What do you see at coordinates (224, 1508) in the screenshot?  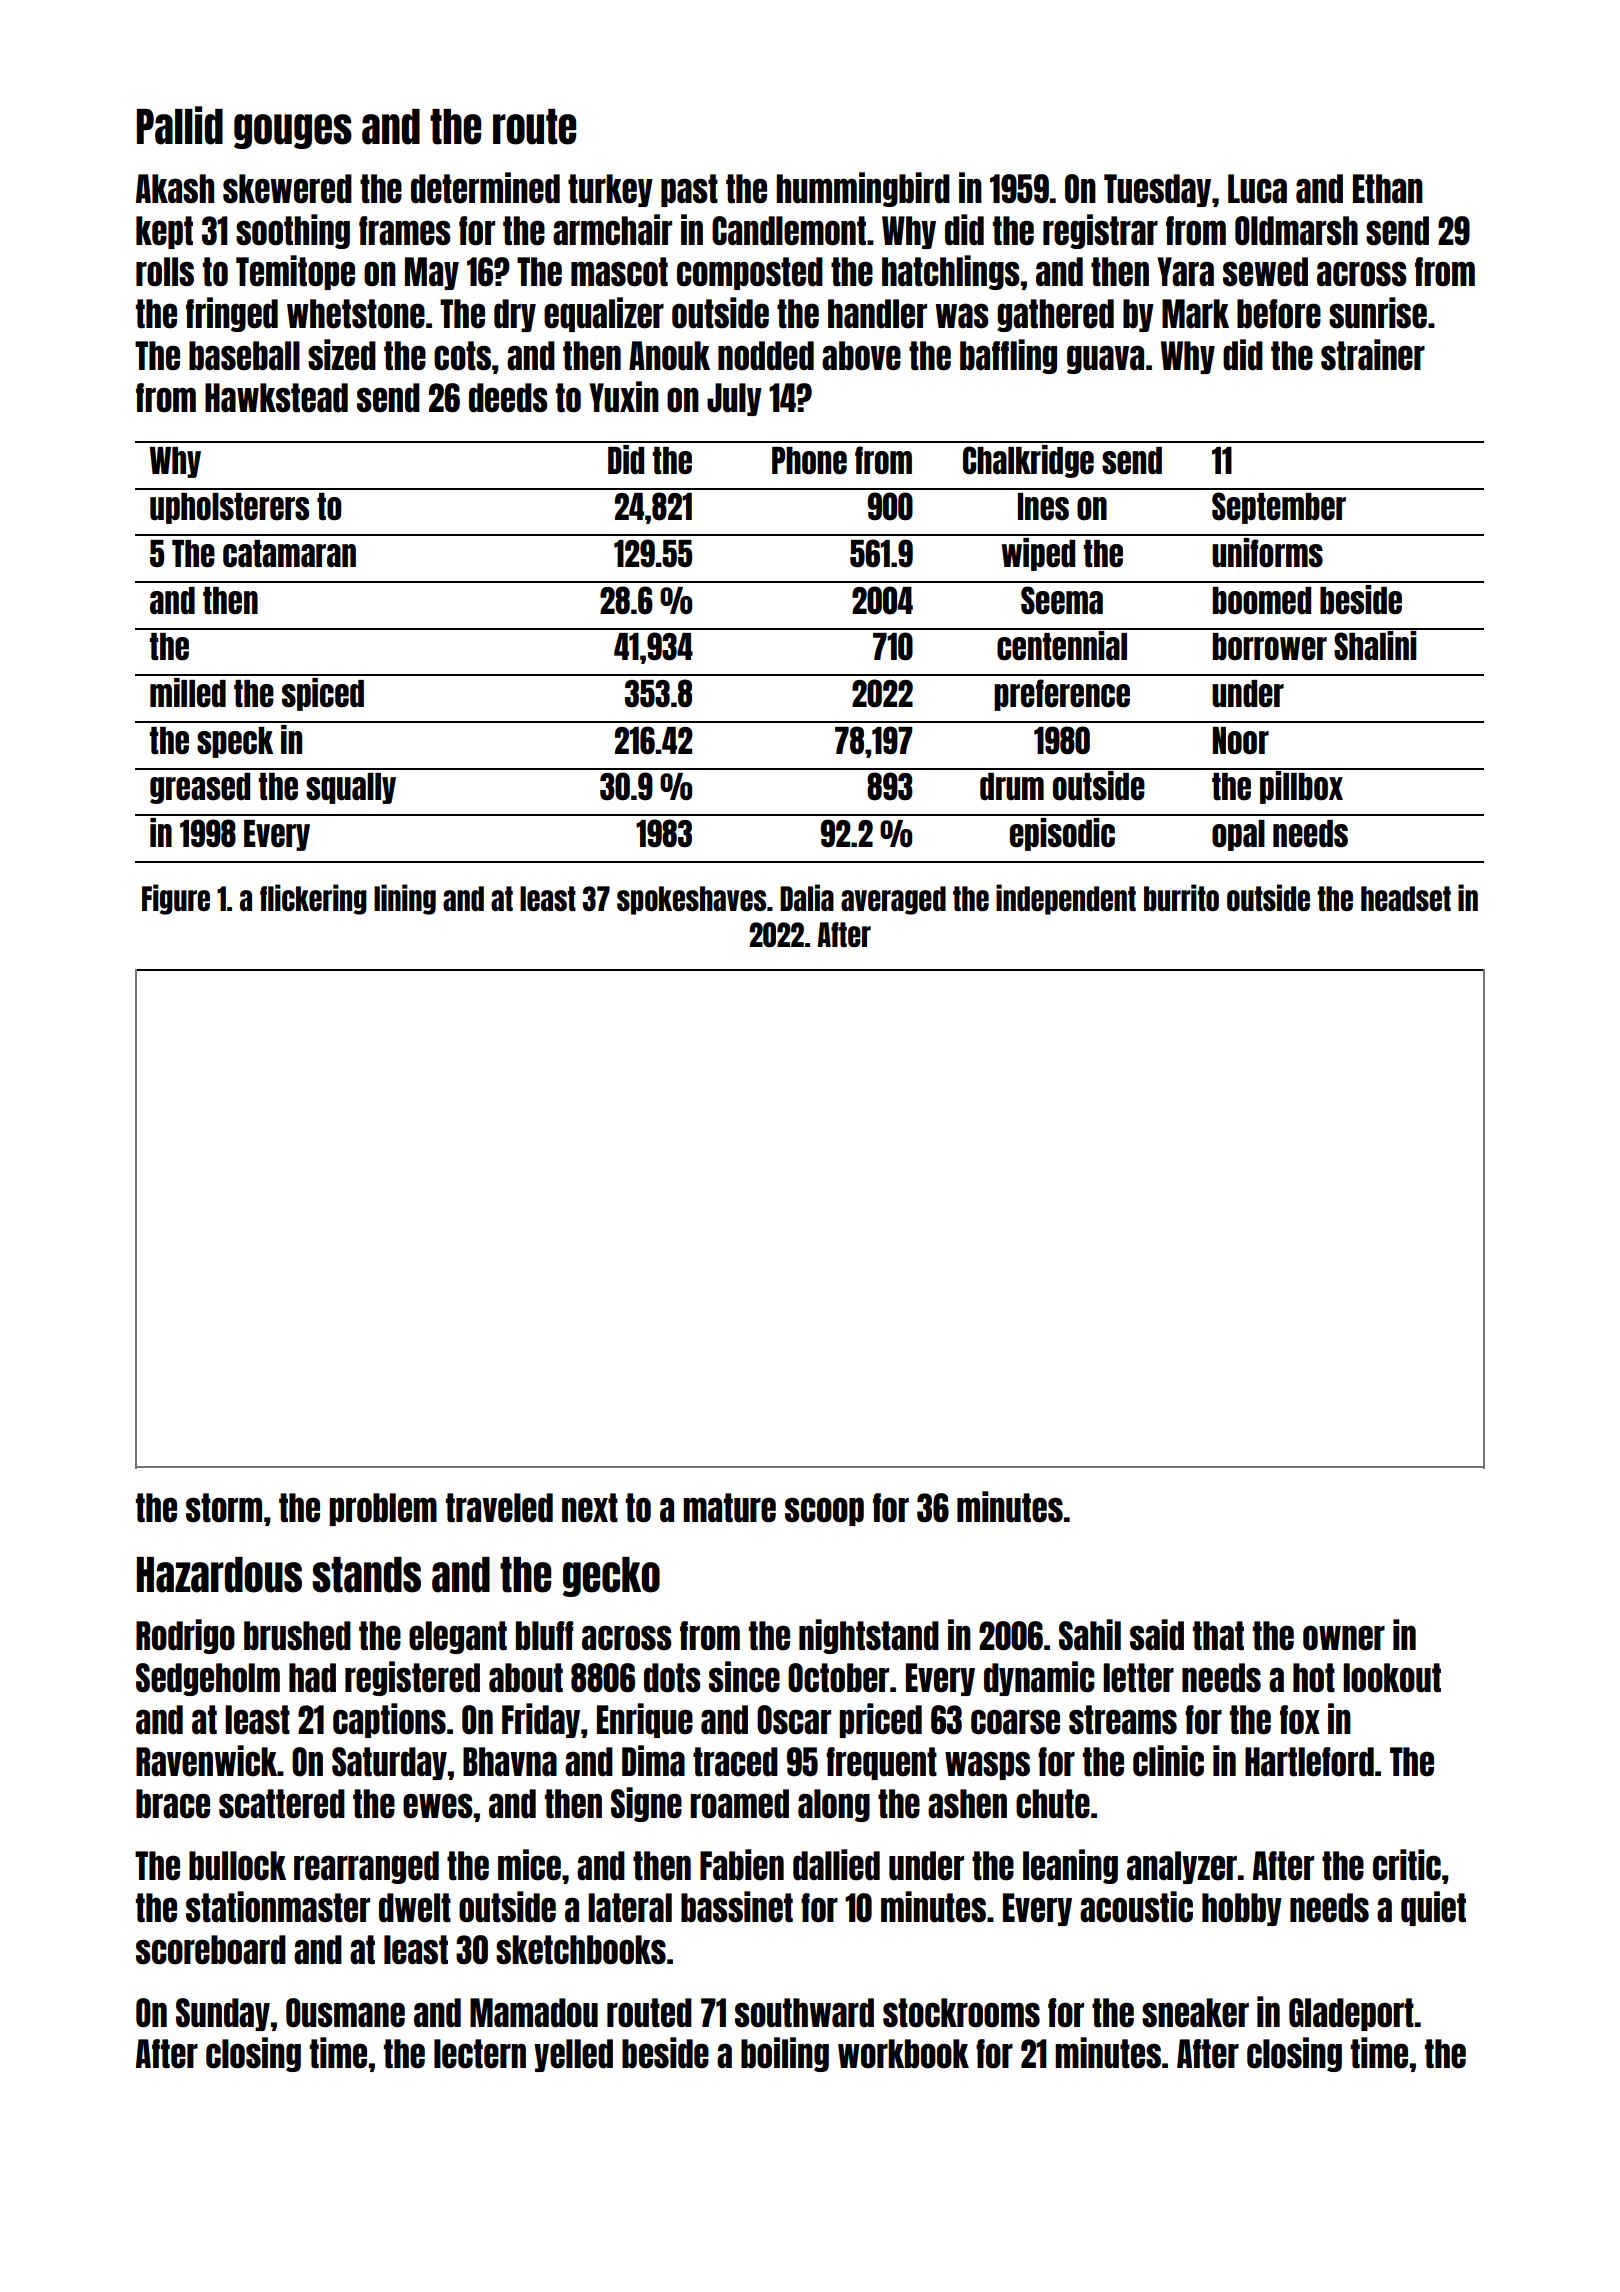 I see `storm` at bounding box center [224, 1508].
